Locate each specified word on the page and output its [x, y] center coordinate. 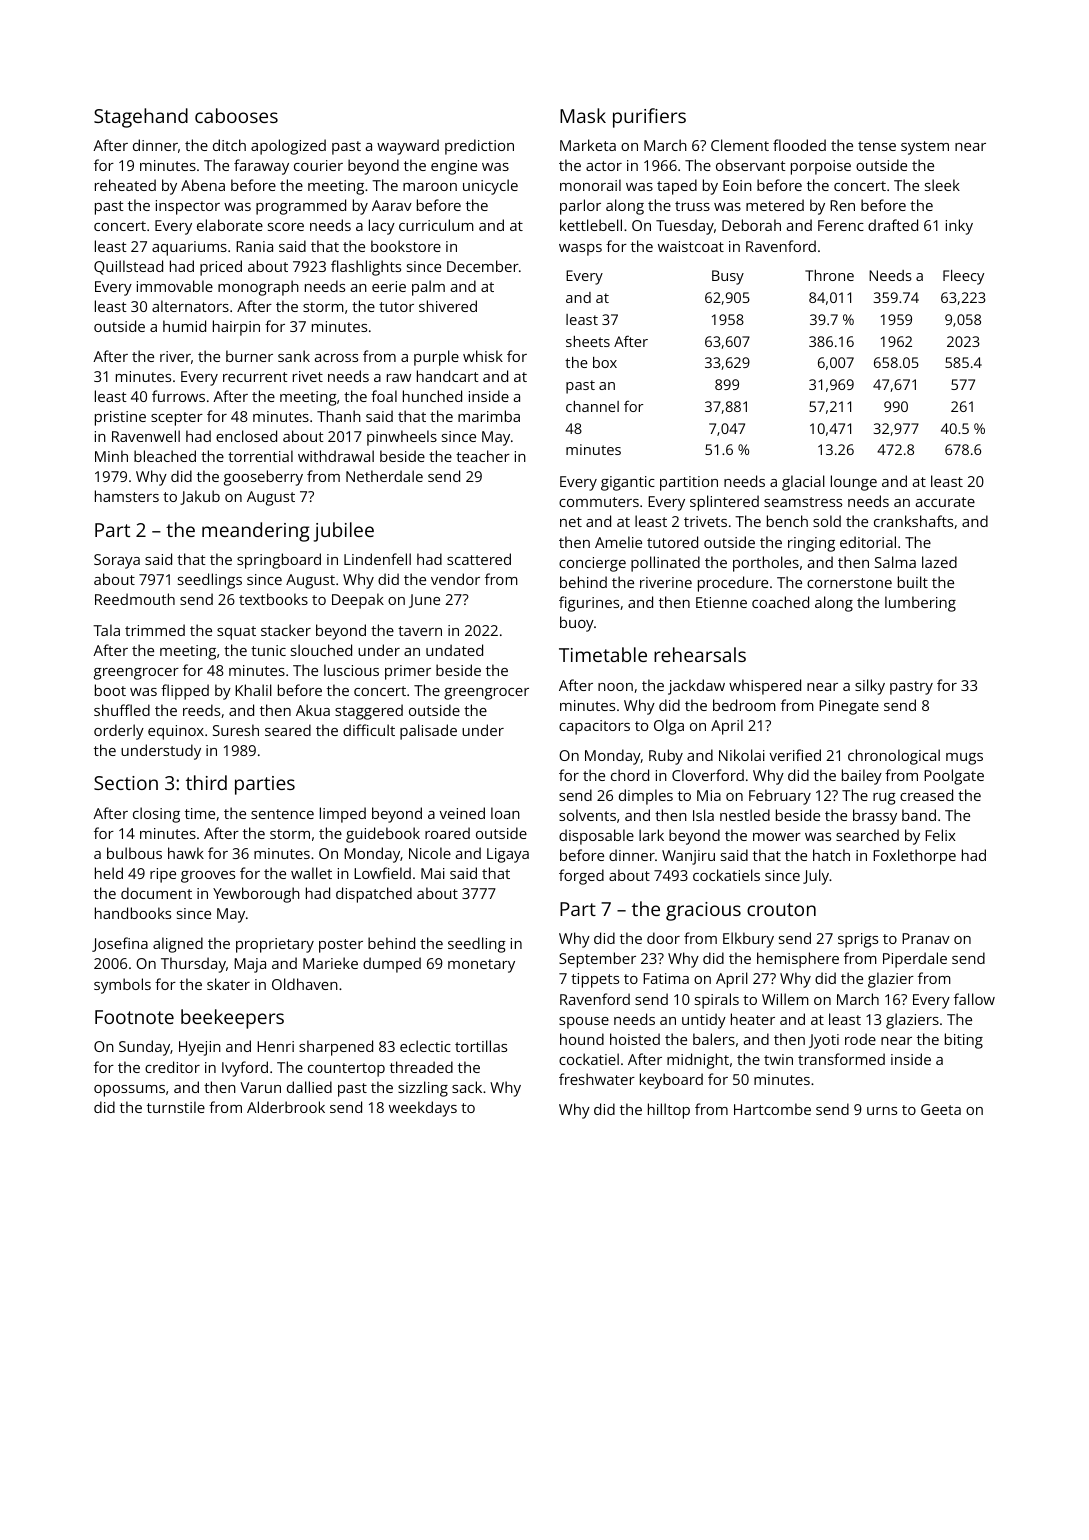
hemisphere [798, 960]
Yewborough [256, 895]
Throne [829, 275]
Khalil [253, 690]
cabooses [236, 115]
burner [249, 356]
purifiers [649, 118]
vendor [455, 579]
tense [877, 146]
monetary [481, 966]
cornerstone [849, 583]
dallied [309, 1087]
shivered [448, 306]
